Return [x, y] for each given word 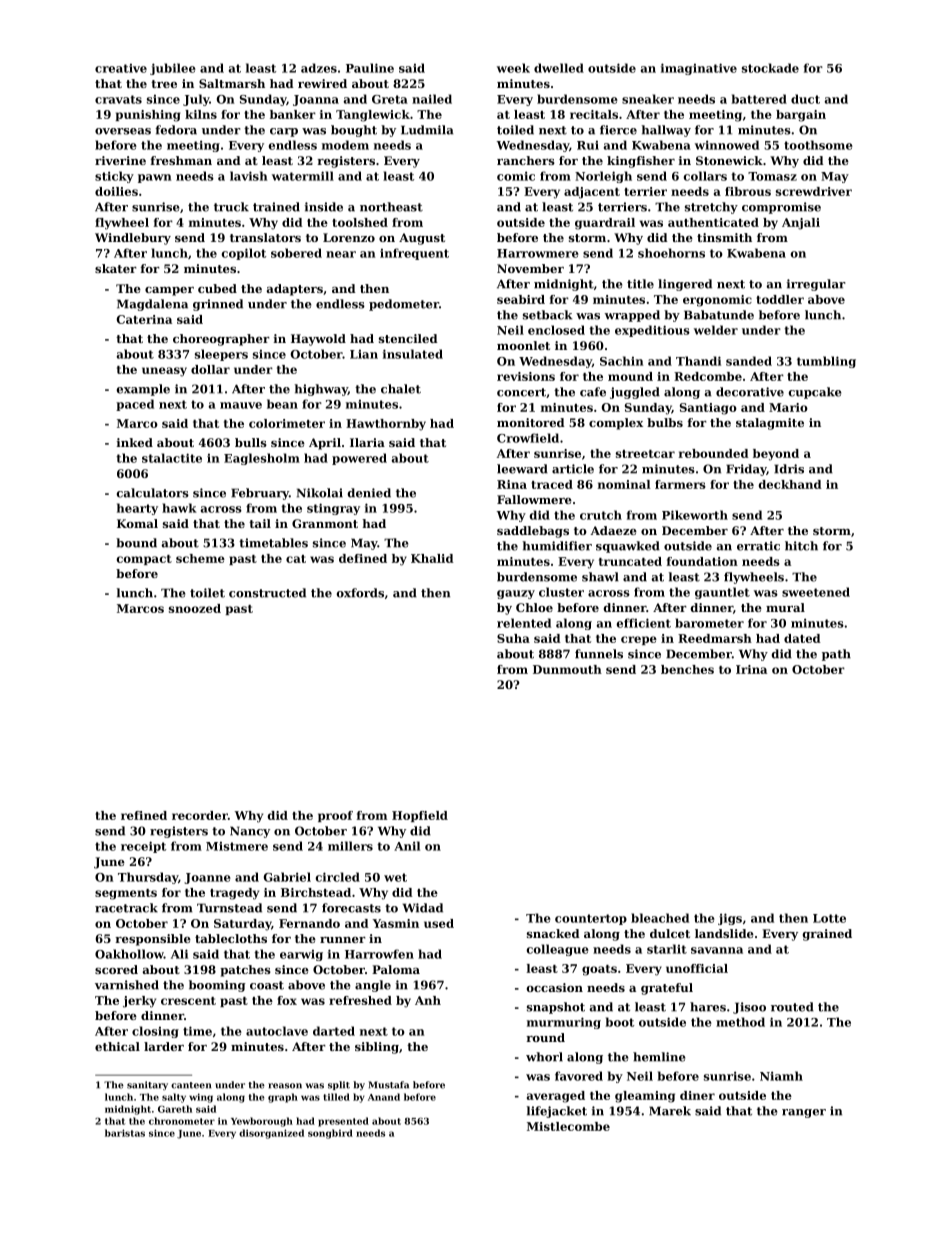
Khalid [432, 558]
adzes [319, 68]
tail [260, 523]
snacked [553, 933]
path [836, 655]
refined [144, 815]
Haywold [318, 340]
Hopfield [420, 816]
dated [802, 638]
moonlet [523, 345]
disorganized [271, 1134]
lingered [685, 285]
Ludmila [427, 130]
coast [267, 985]
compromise [781, 208]
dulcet [670, 933]
